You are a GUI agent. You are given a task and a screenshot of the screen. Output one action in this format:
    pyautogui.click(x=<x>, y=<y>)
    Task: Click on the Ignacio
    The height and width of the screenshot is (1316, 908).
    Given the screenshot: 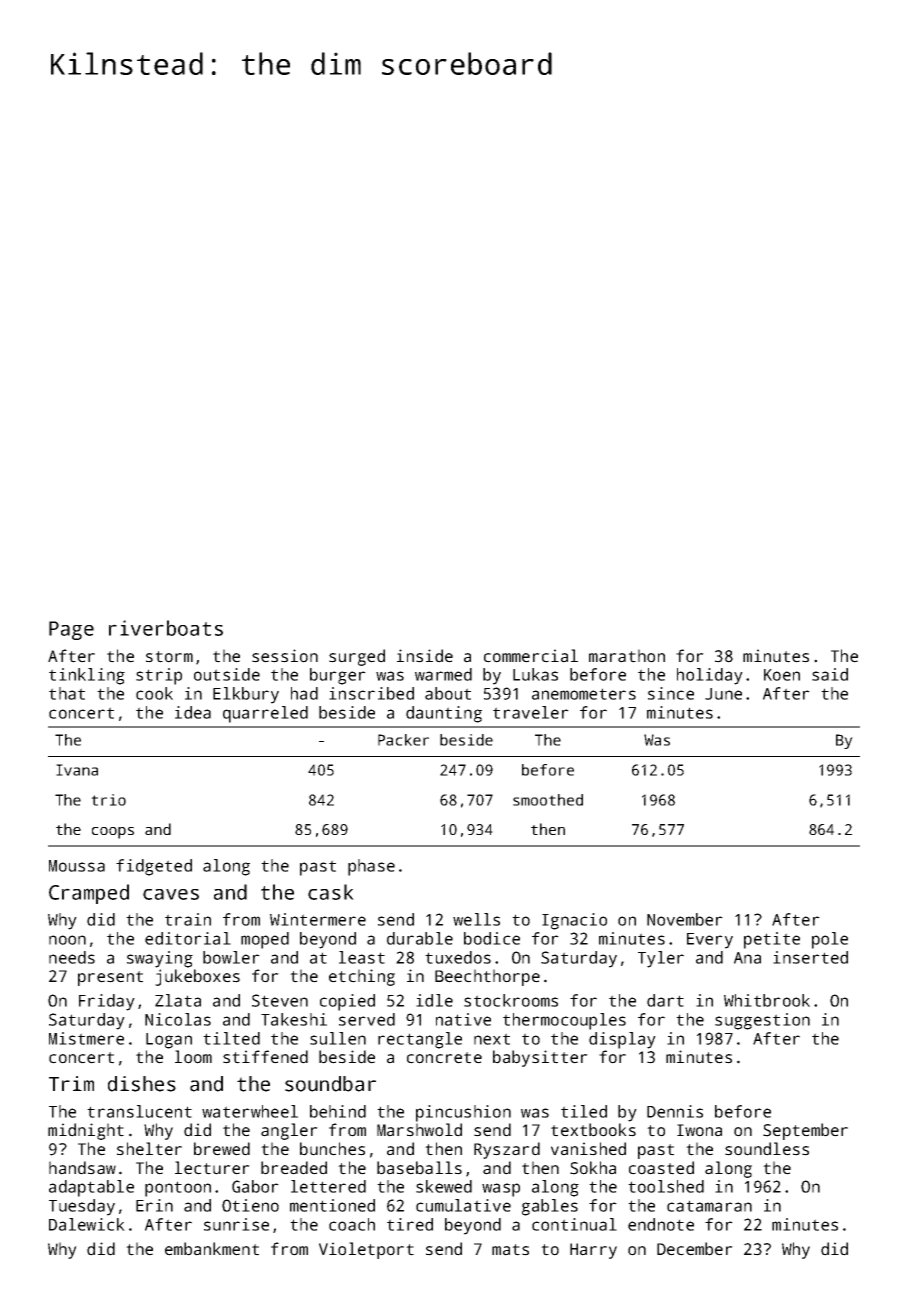 What is the action you would take?
    pyautogui.click(x=574, y=921)
